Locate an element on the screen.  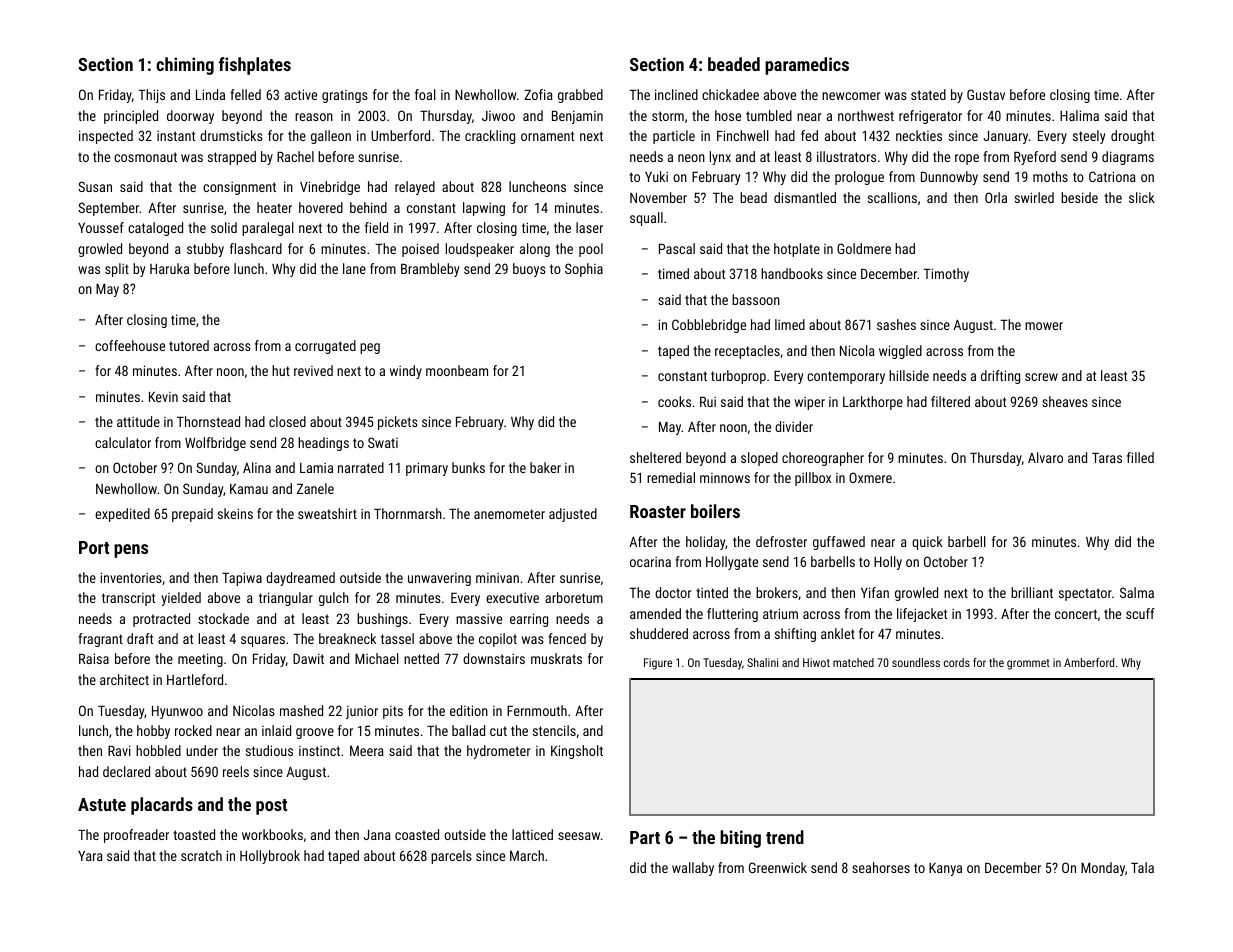
chiming is located at coordinates (185, 66).
